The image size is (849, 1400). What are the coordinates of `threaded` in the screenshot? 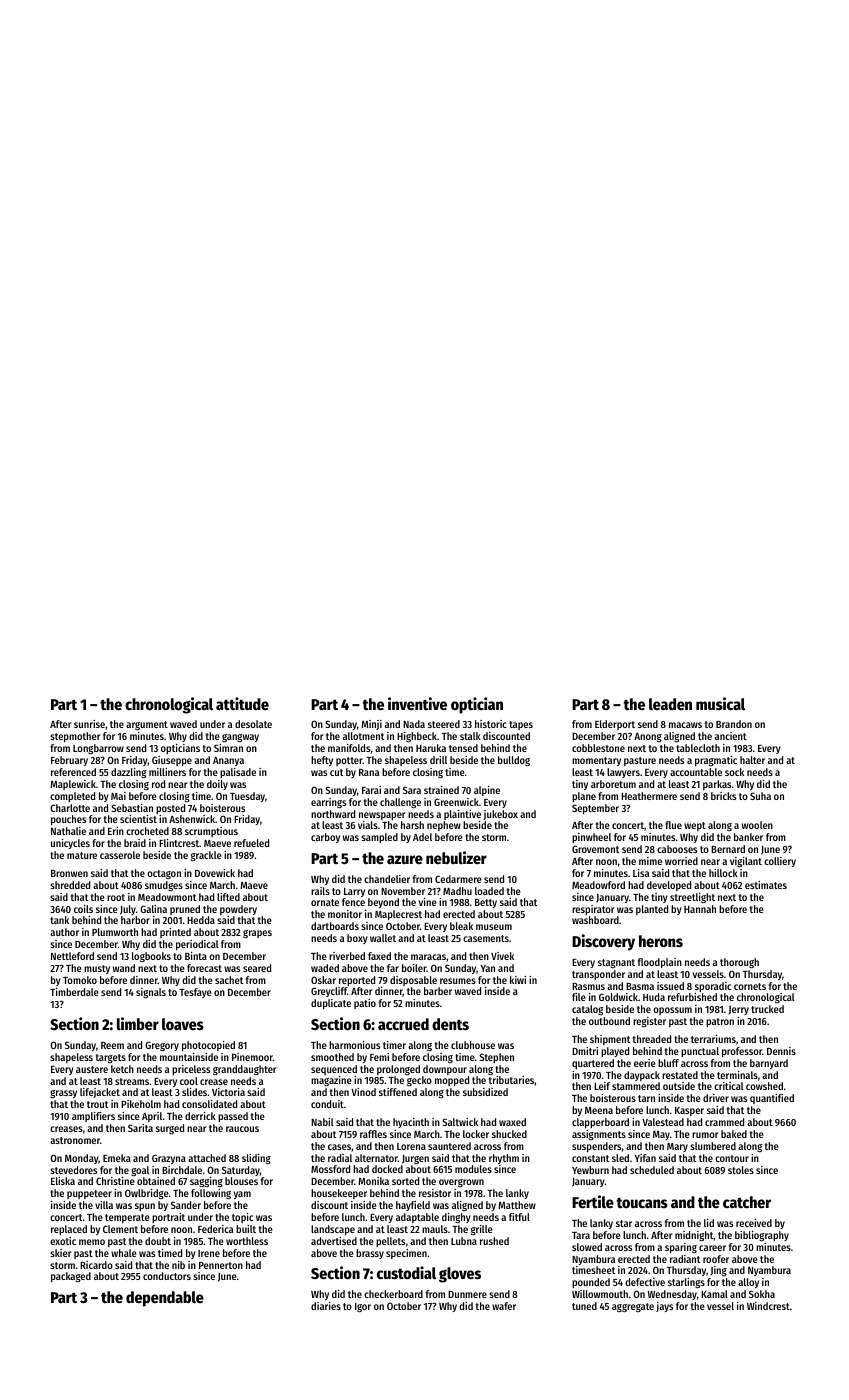 It's located at (652, 1039).
